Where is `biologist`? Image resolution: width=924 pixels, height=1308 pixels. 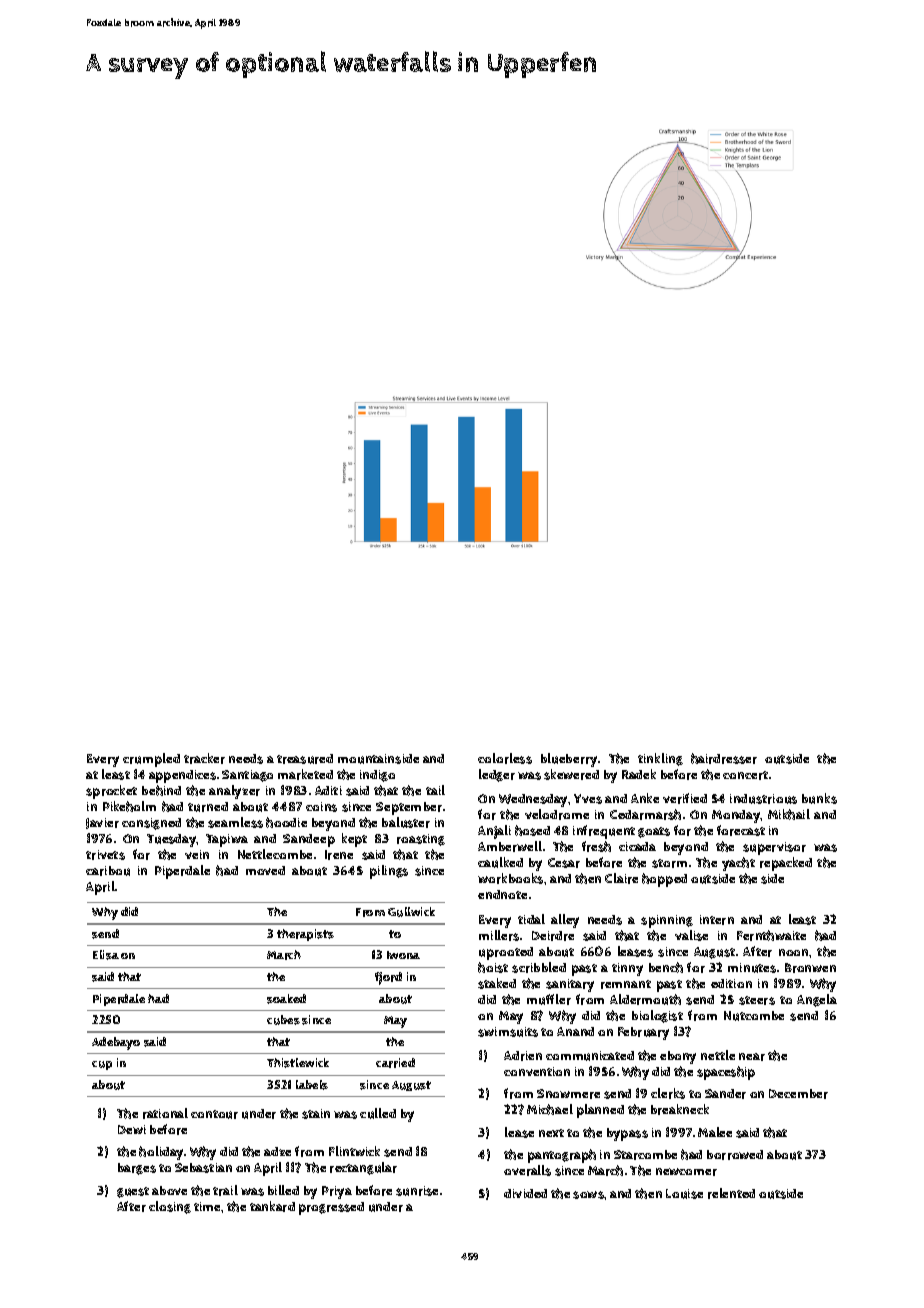
biologist is located at coordinates (657, 1016).
